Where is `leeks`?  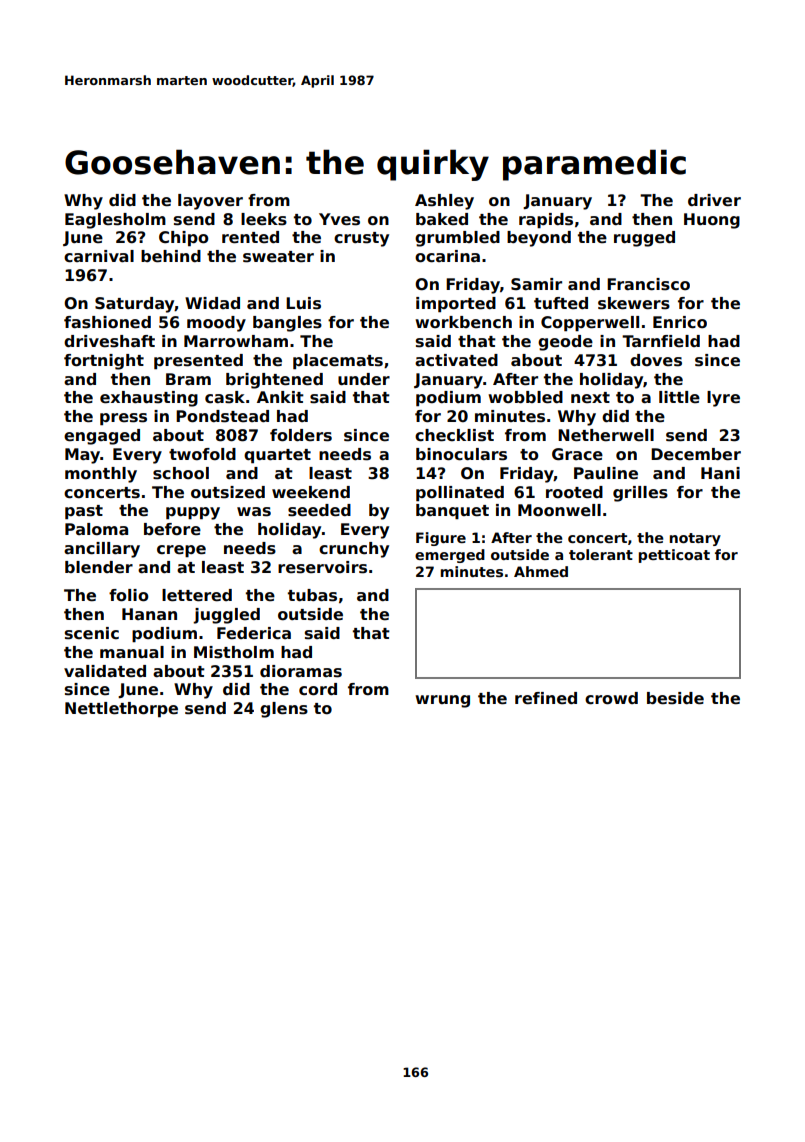
leeks is located at coordinates (264, 219).
